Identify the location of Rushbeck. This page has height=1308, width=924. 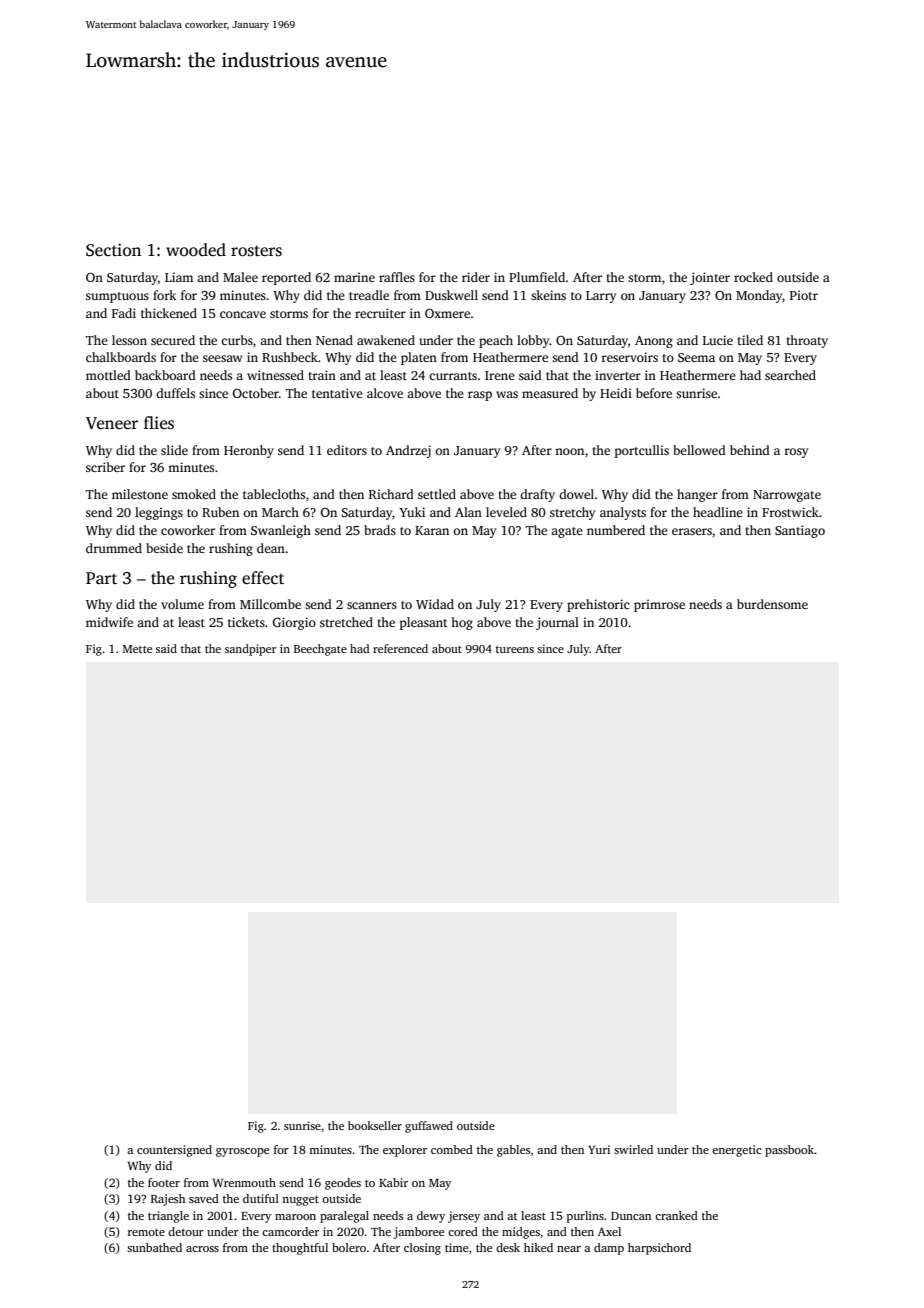
(290, 357).
